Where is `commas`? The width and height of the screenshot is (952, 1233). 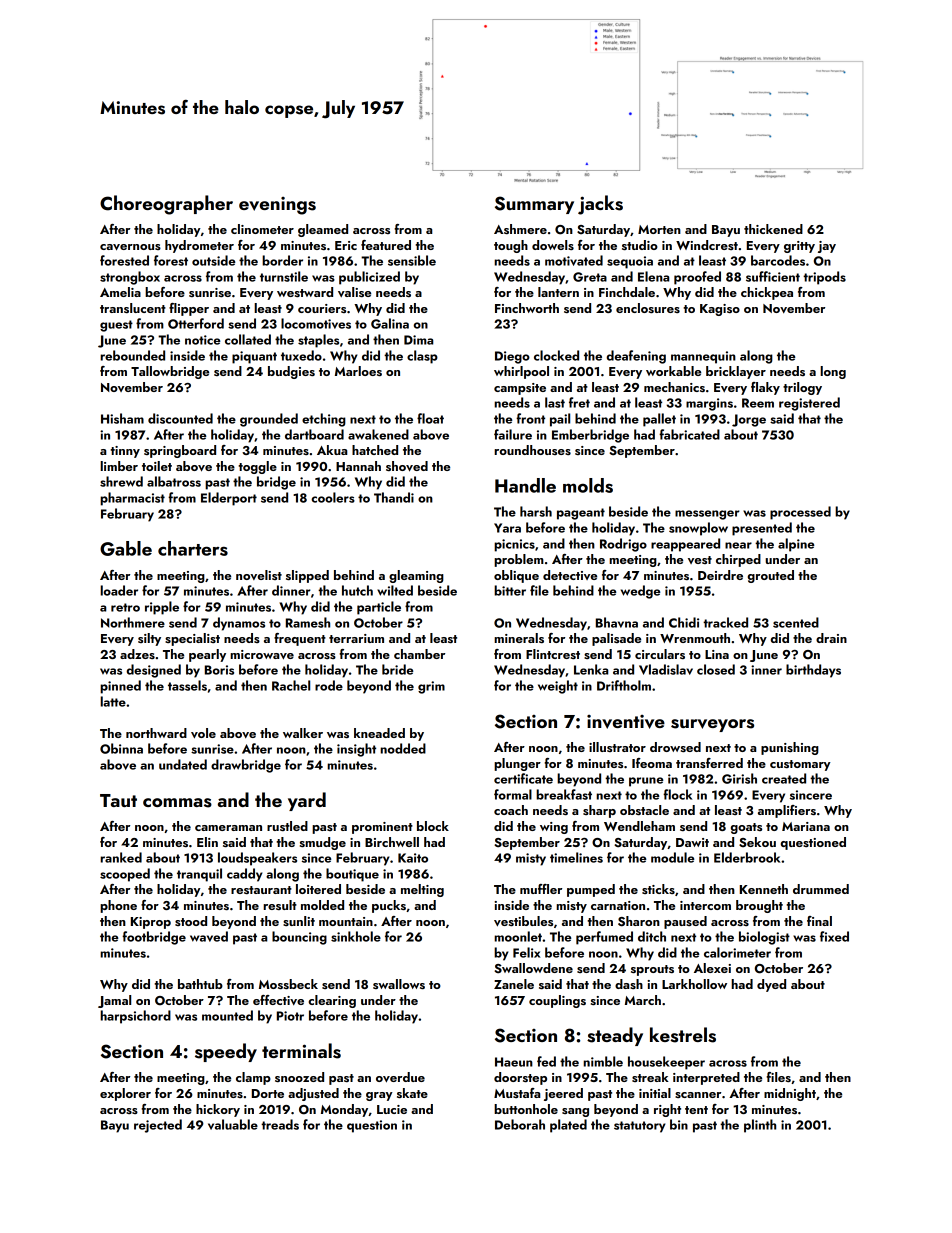 commas is located at coordinates (177, 803).
